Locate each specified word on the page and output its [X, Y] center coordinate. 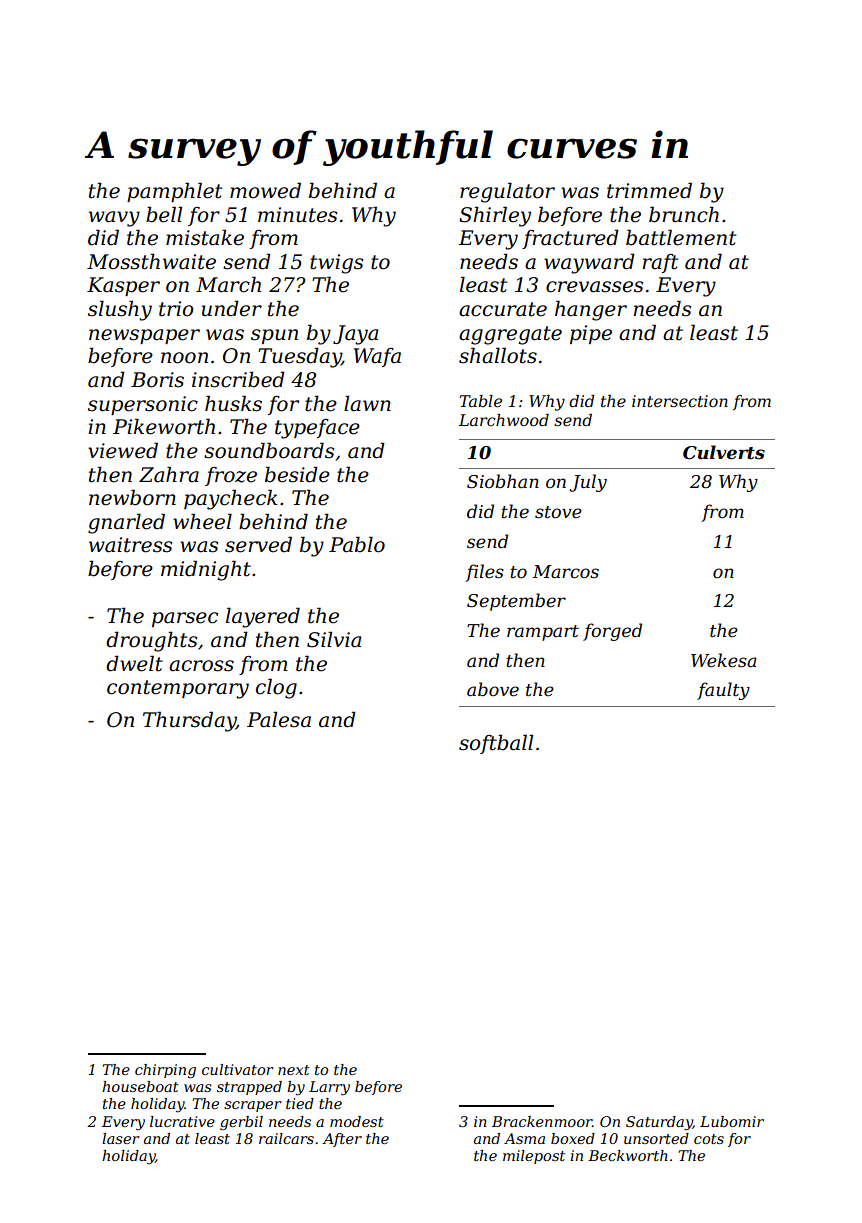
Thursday [189, 721]
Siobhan [503, 481]
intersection [680, 401]
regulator [507, 192]
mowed [265, 190]
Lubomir [732, 1121]
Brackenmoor [542, 1121]
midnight [206, 570]
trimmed [649, 190]
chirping [165, 1071]
